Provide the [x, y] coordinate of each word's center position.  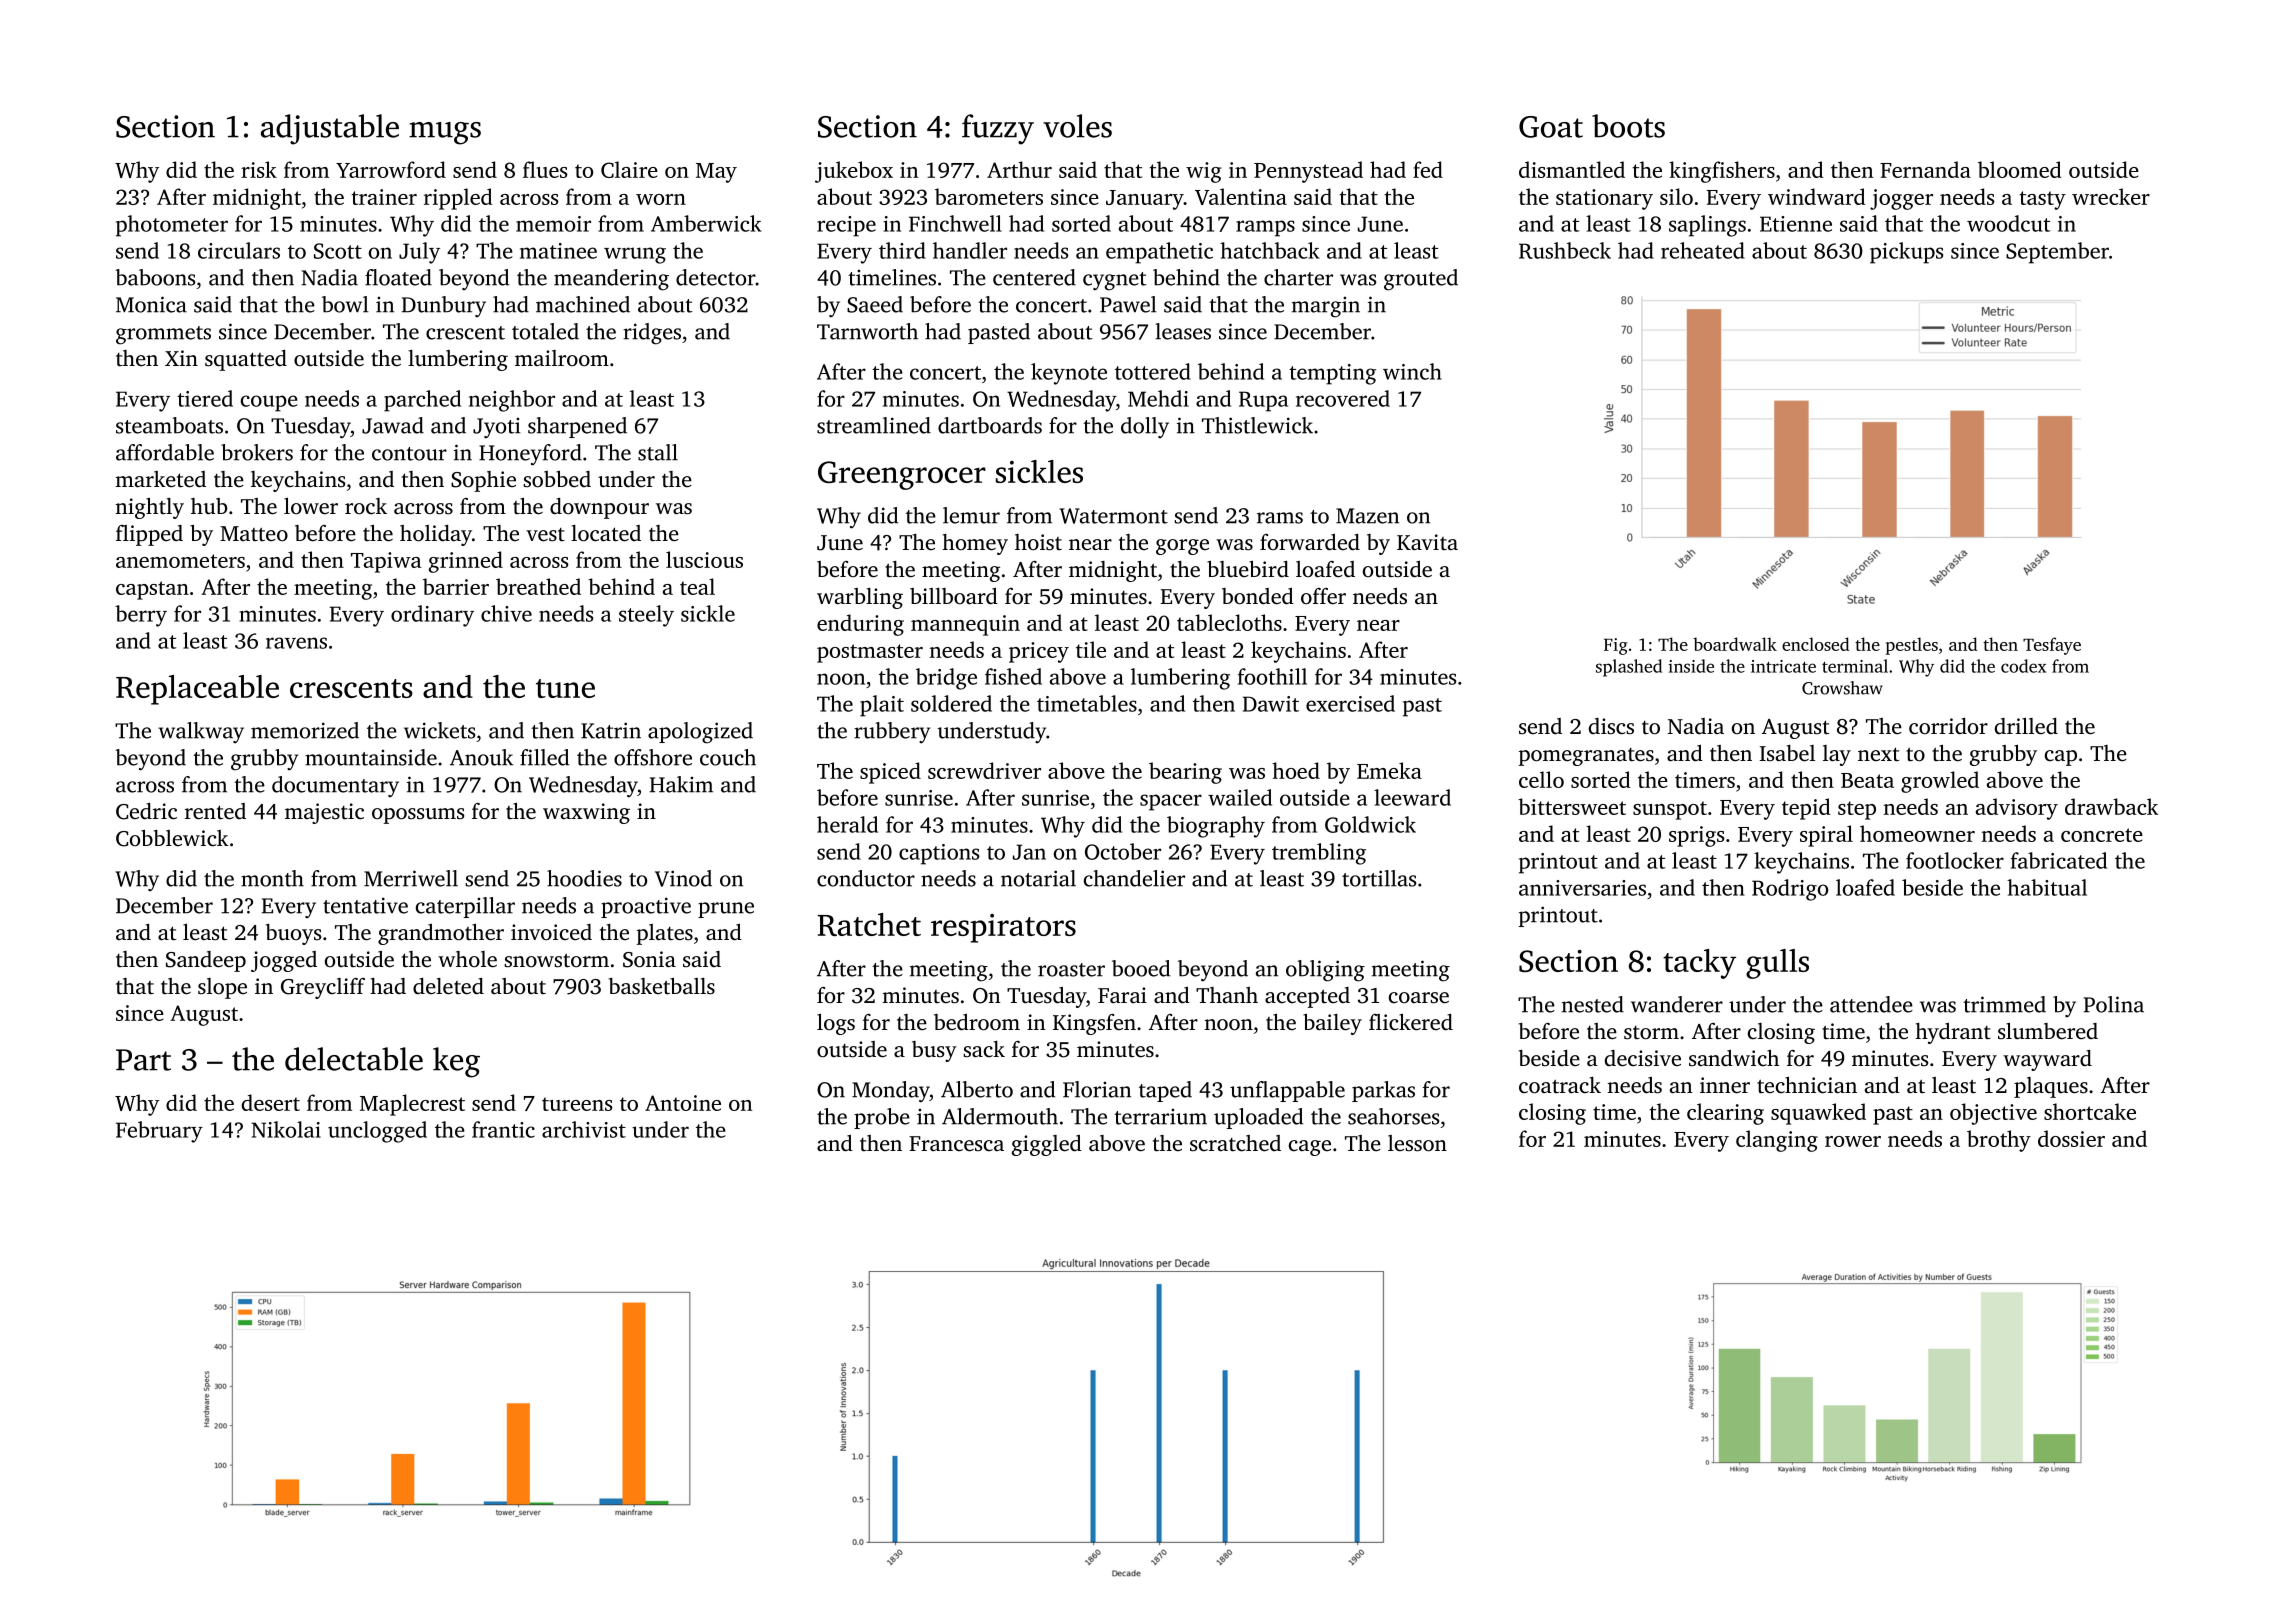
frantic [503, 1129]
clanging [1777, 1141]
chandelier [1134, 878]
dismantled [1572, 169]
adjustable [330, 129]
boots [1628, 126]
